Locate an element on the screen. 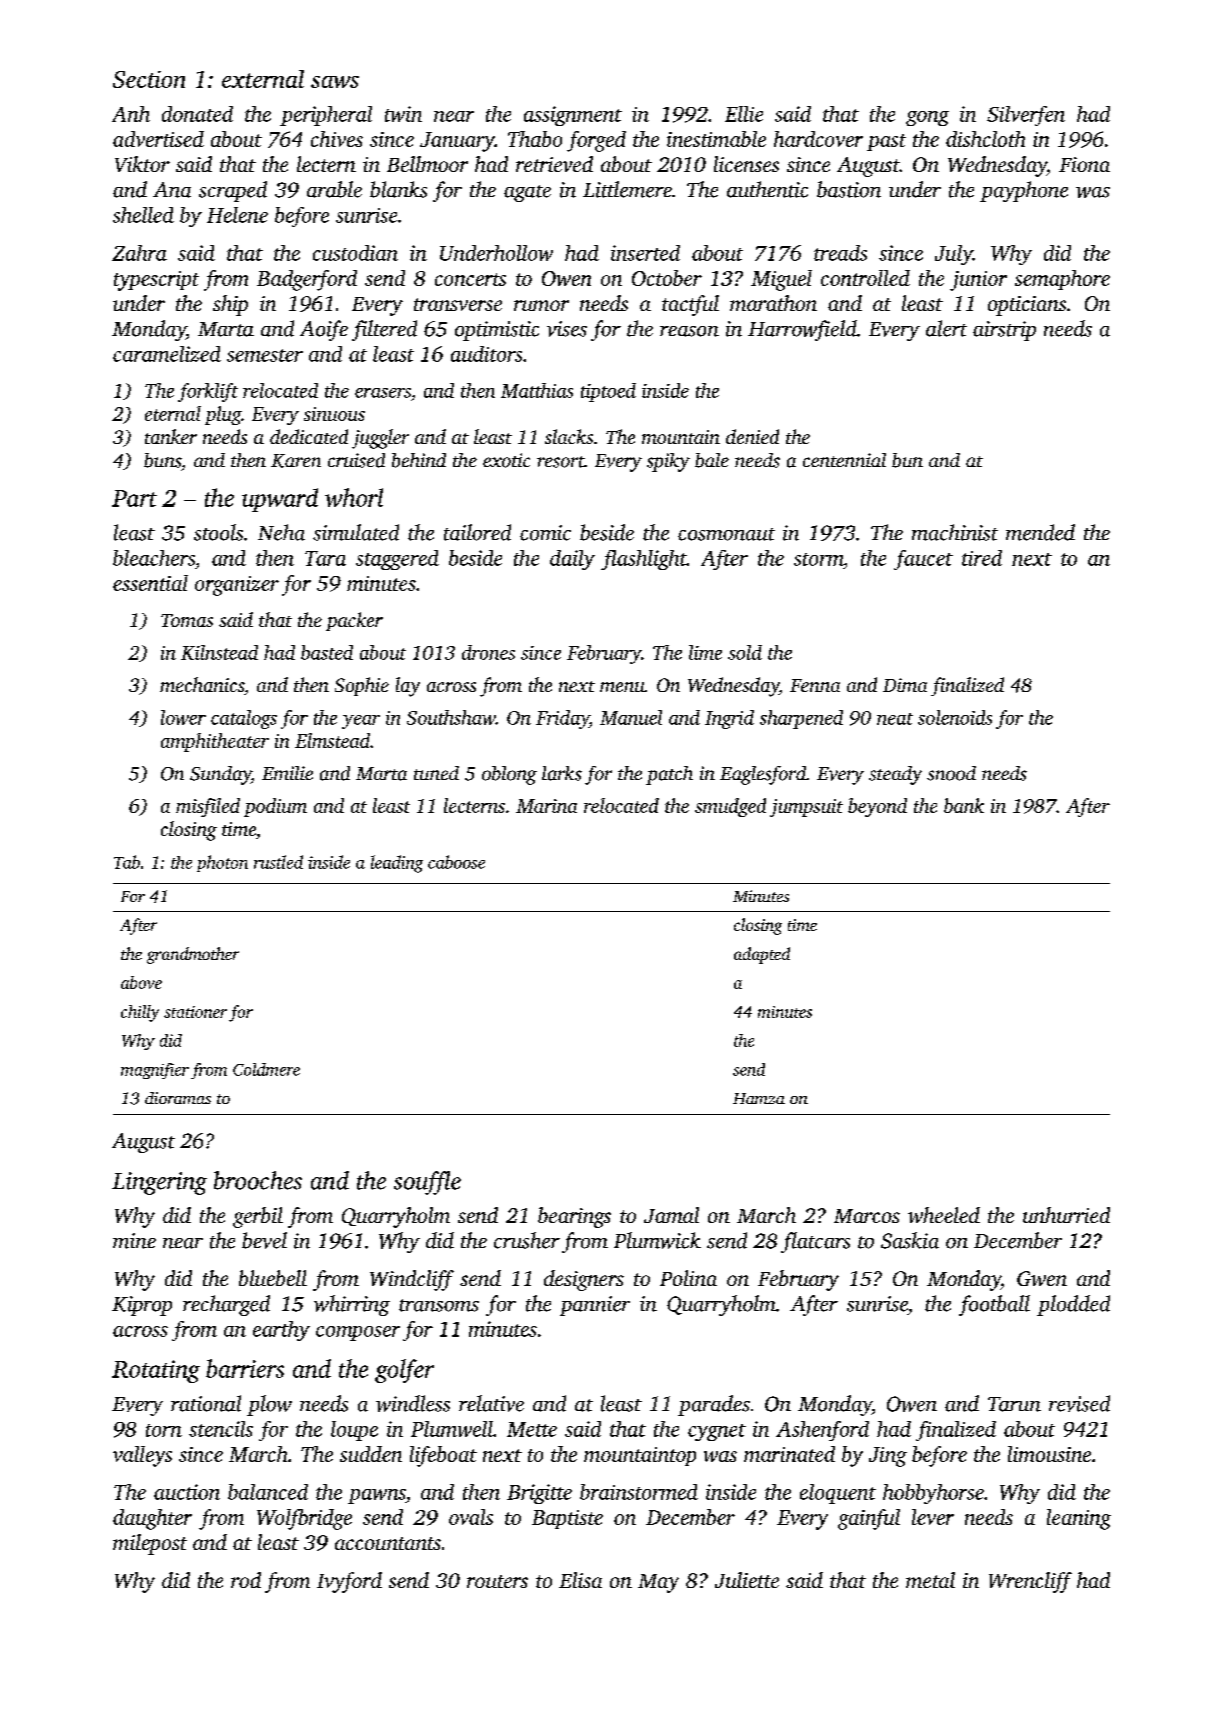  Section is located at coordinates (149, 79).
